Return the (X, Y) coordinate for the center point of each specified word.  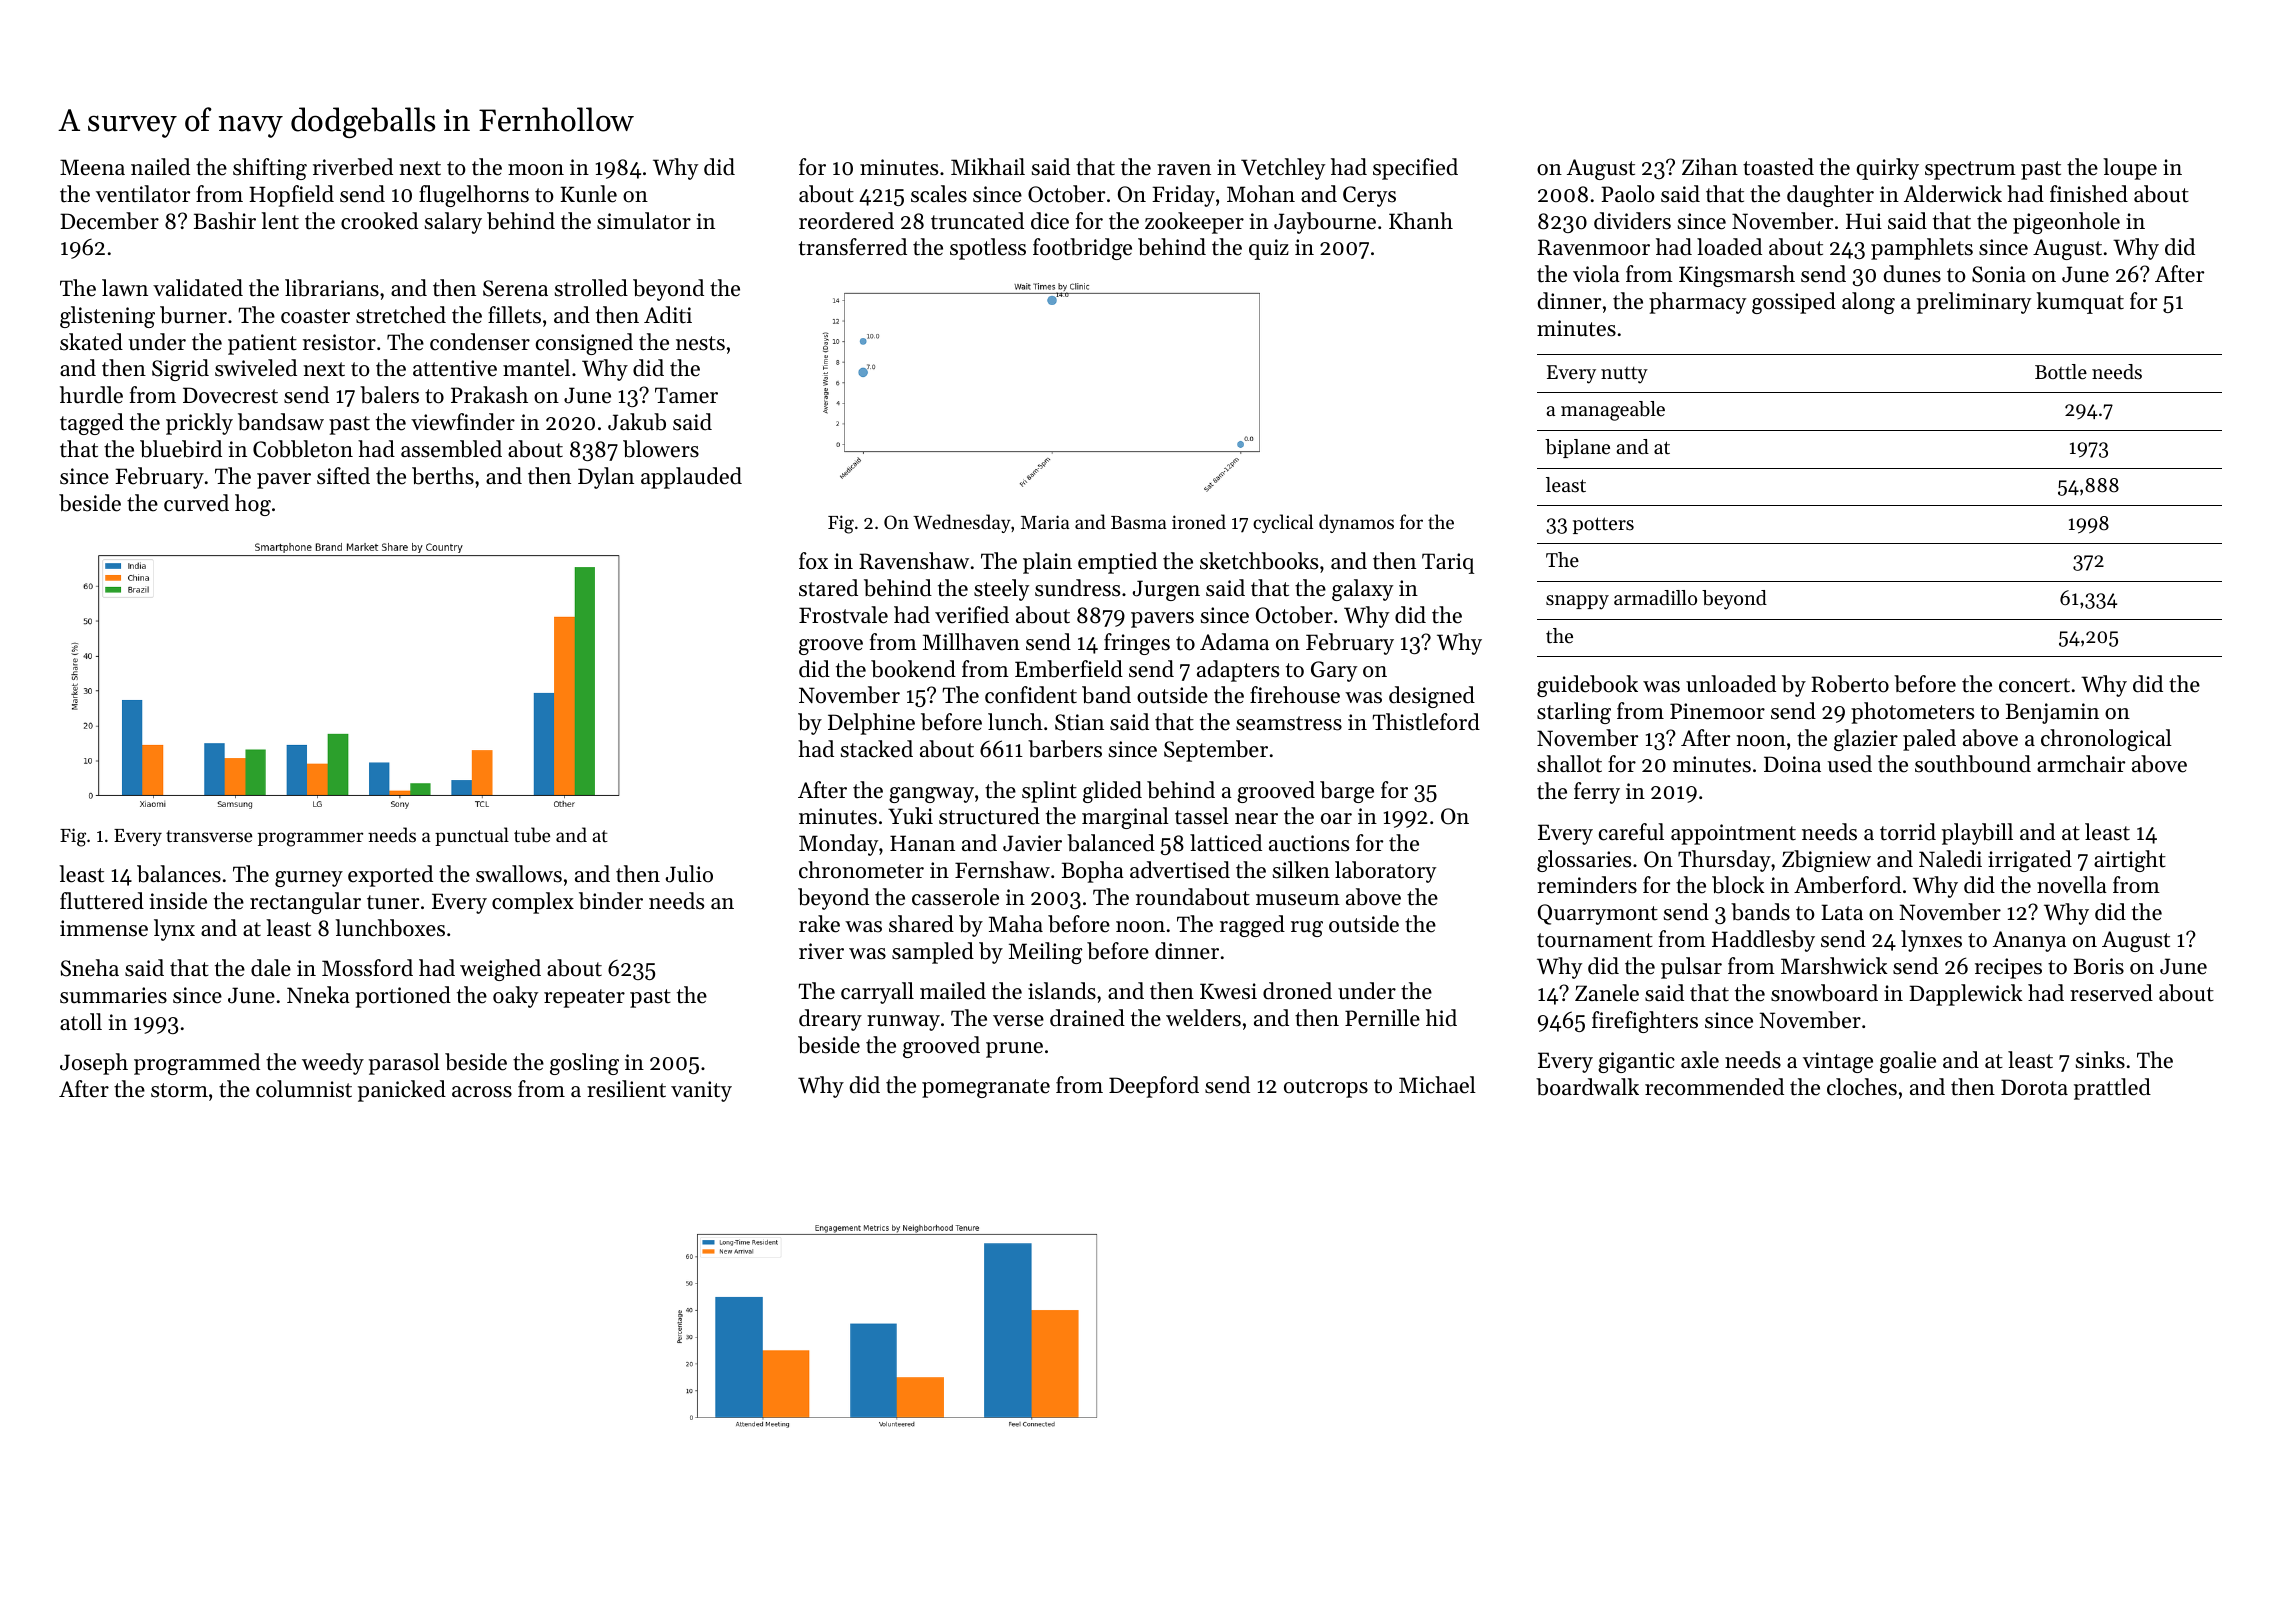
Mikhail (988, 166)
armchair (2081, 764)
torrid (1908, 832)
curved (196, 503)
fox (813, 561)
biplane (1577, 448)
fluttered (102, 901)
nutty (1624, 375)
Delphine (871, 724)
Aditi (668, 315)
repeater (584, 998)
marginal (1125, 818)
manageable (1613, 411)
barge (1347, 792)
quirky (1888, 169)
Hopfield (291, 196)
